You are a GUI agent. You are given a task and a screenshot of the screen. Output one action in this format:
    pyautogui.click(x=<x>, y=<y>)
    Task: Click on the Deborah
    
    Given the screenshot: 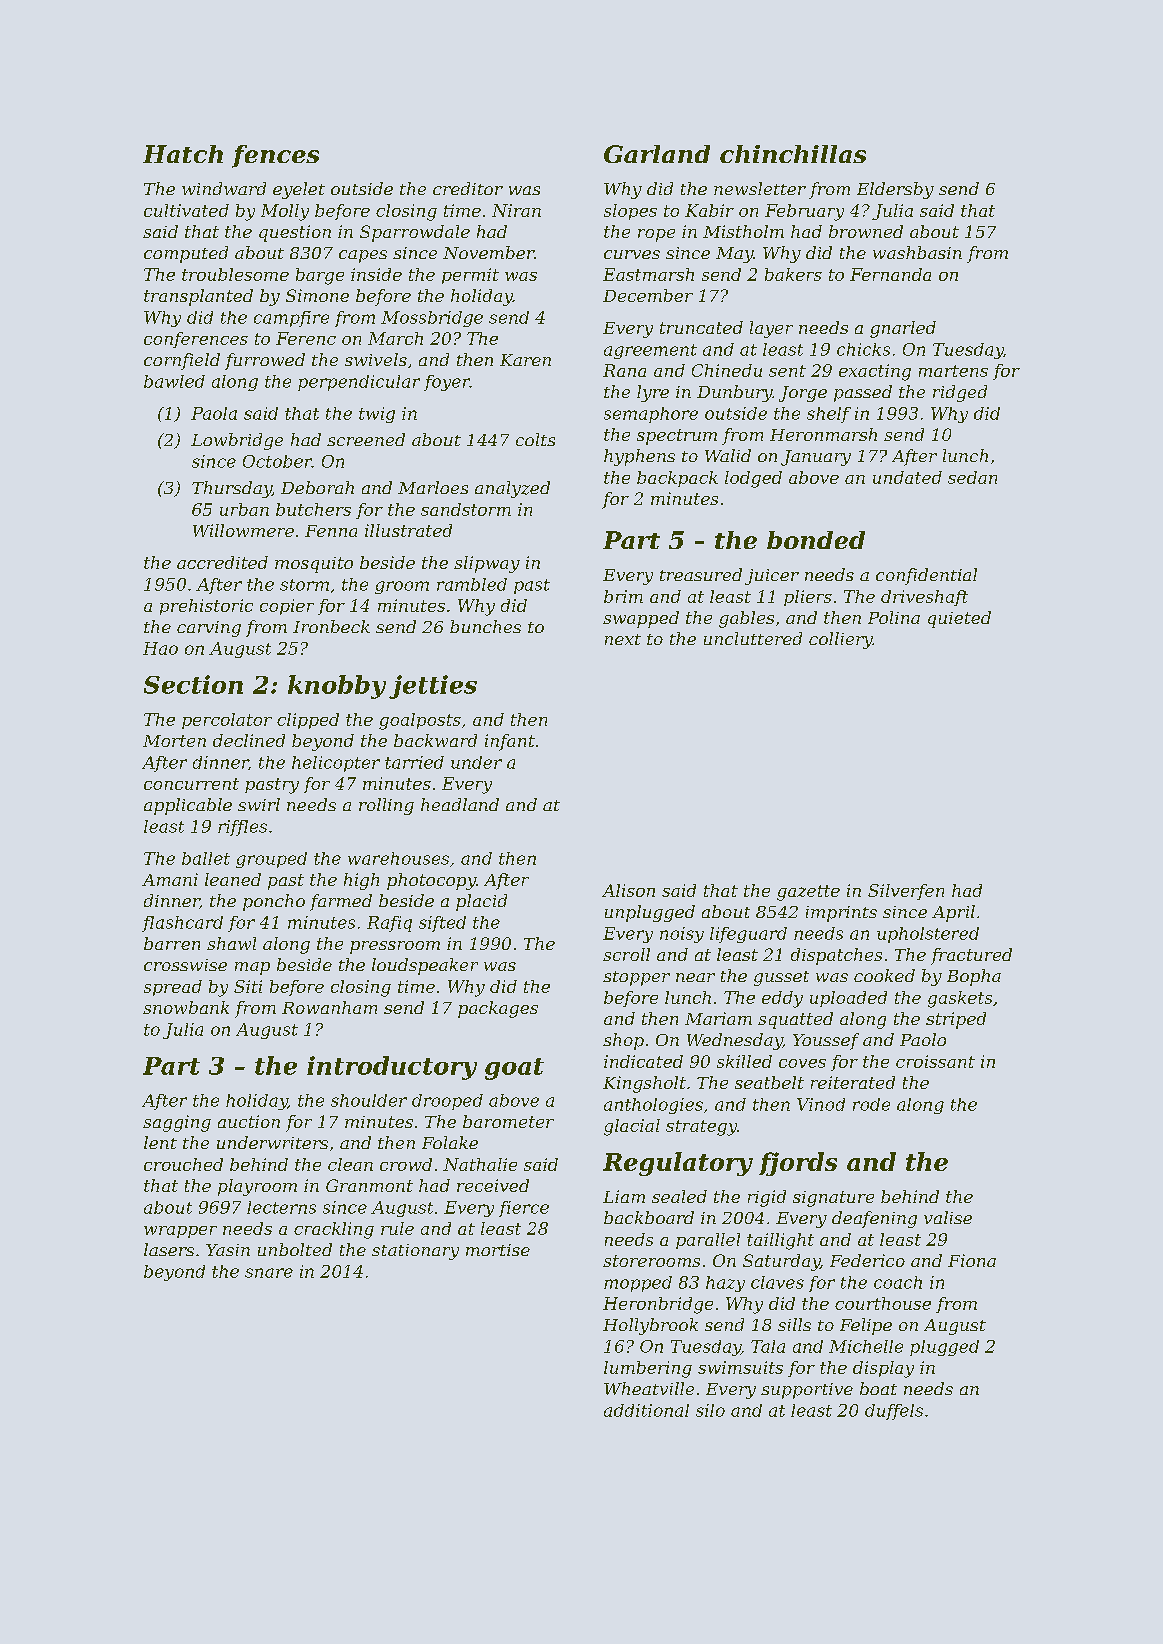 What is the action you would take?
    pyautogui.click(x=317, y=487)
